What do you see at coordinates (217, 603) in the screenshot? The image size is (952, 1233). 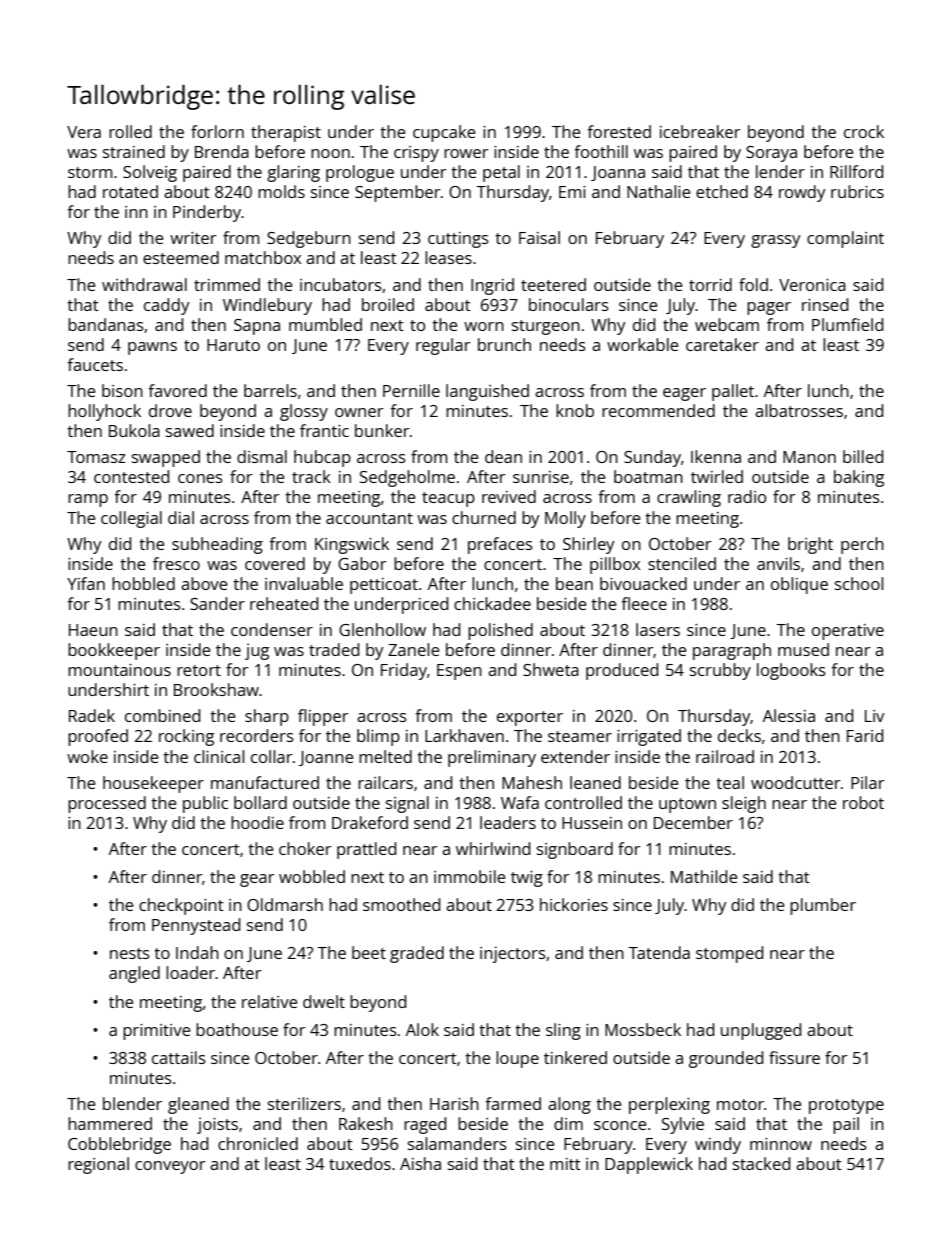 I see `Sander` at bounding box center [217, 603].
